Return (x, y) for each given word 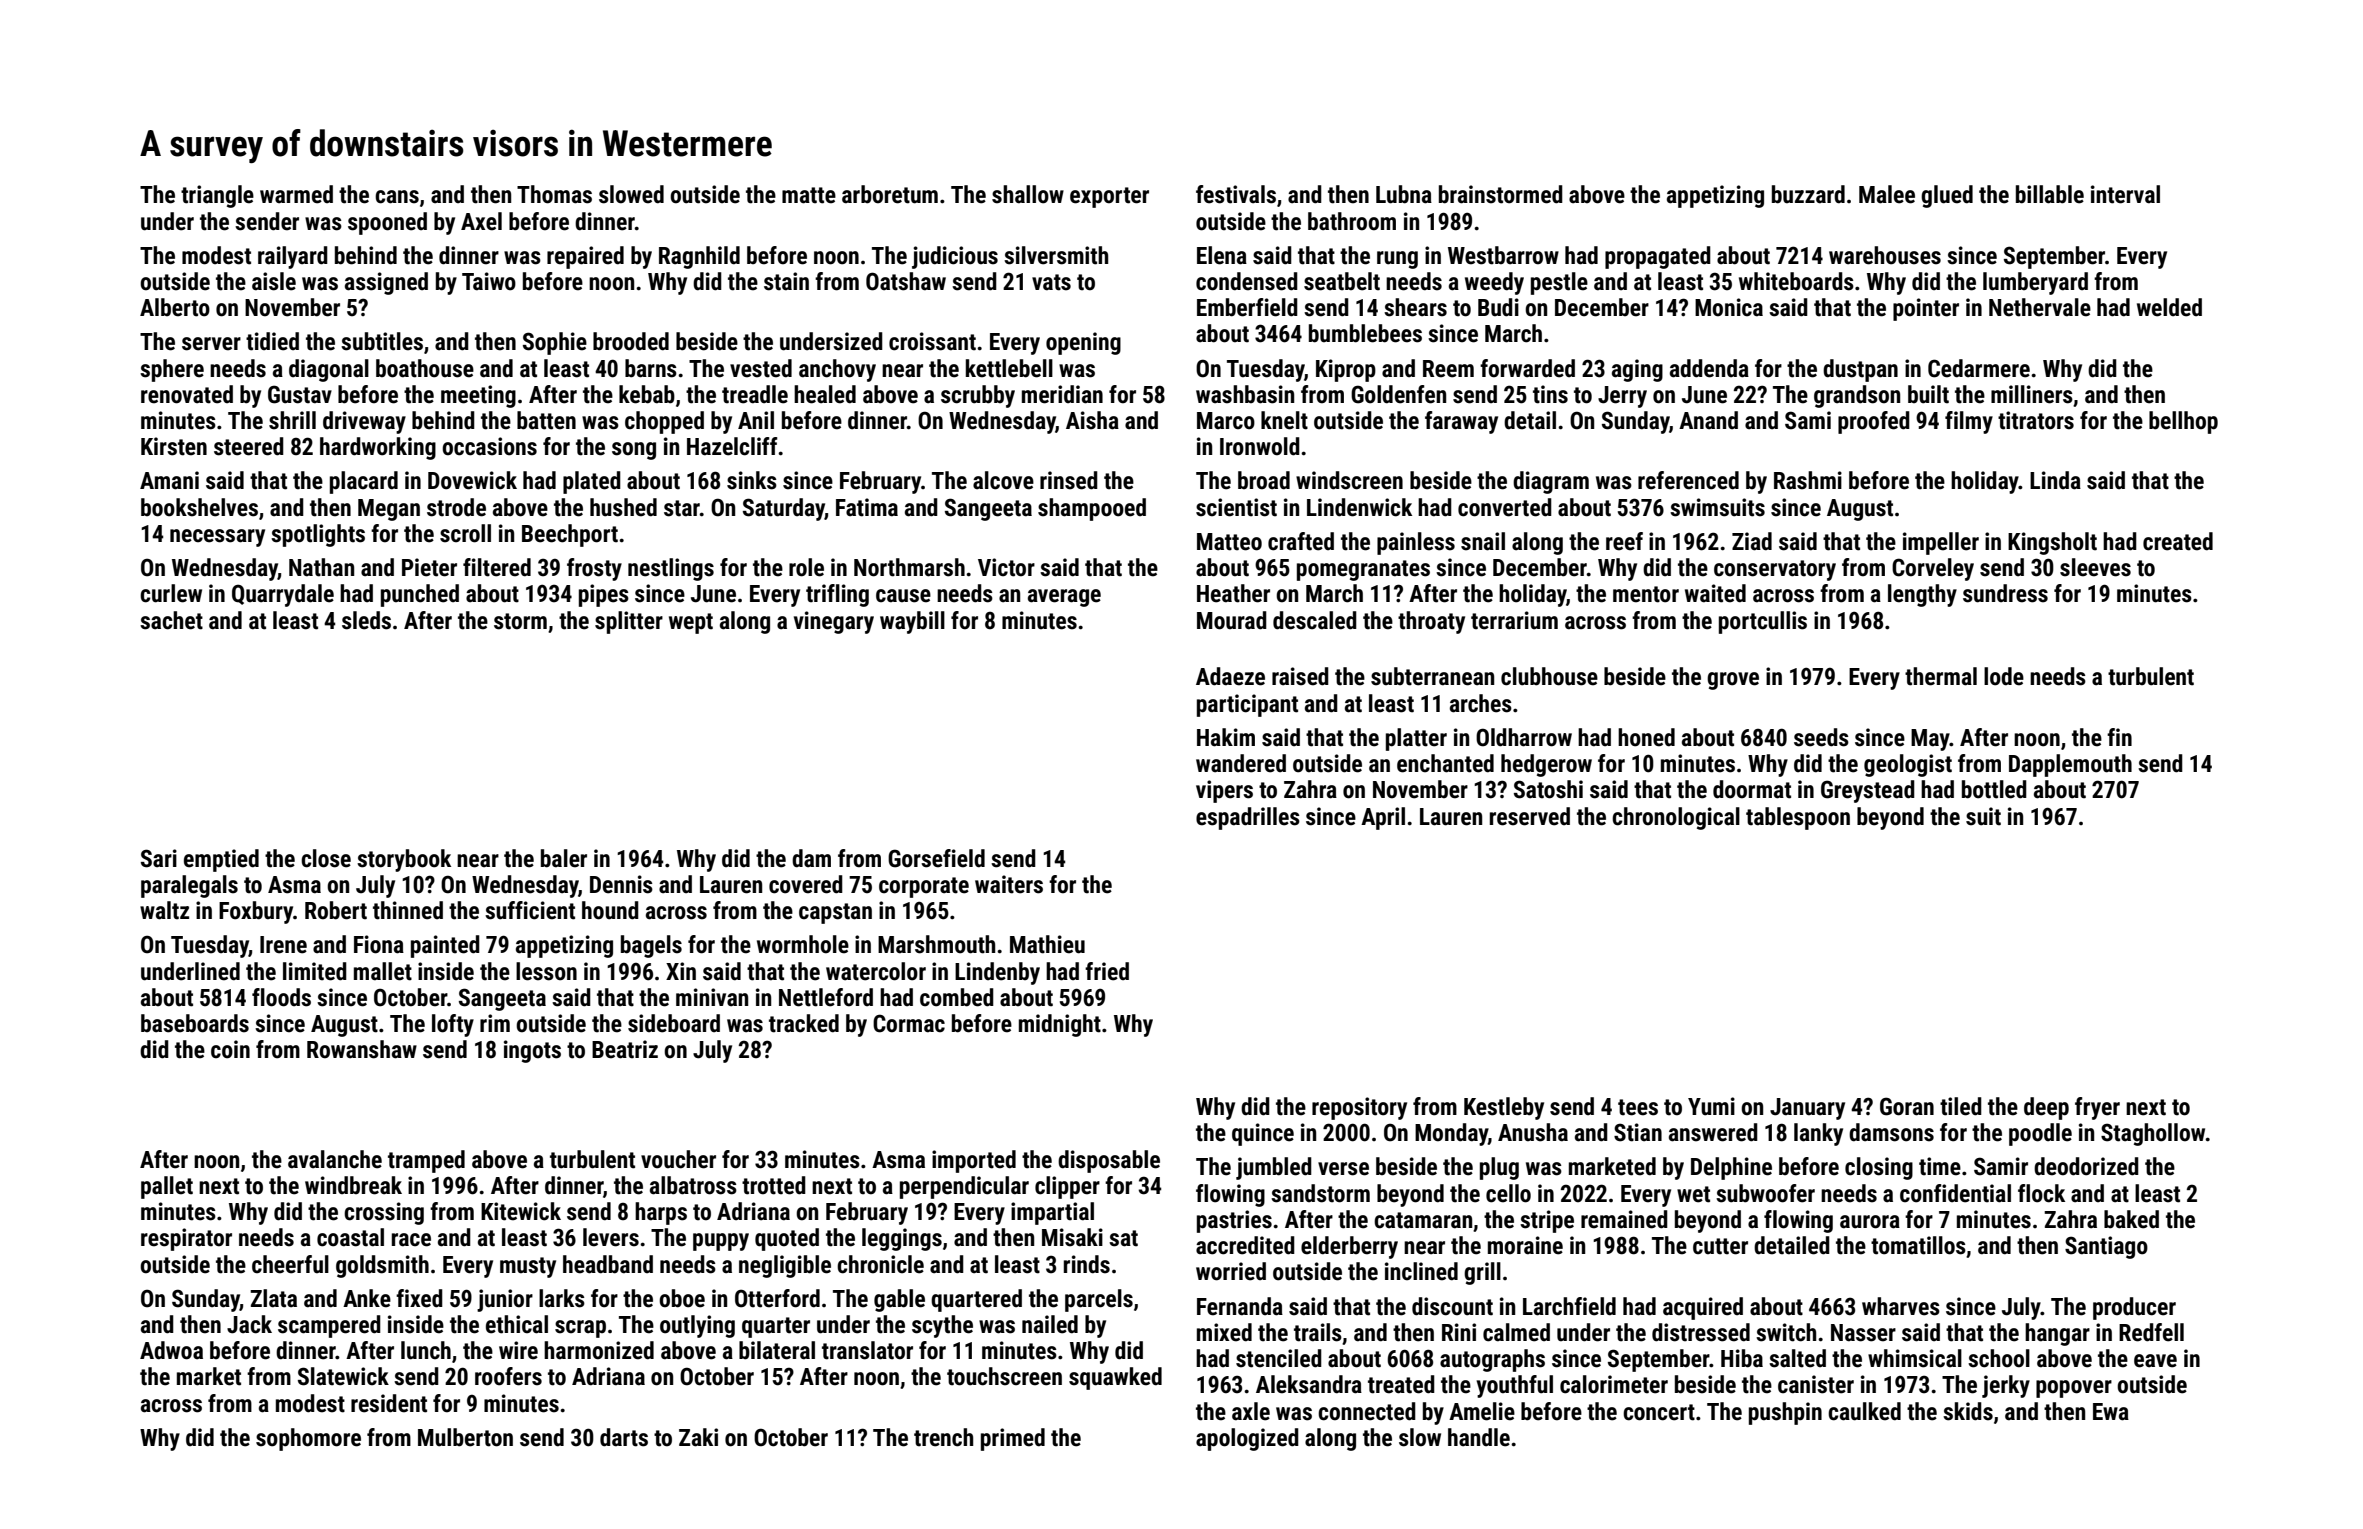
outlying (697, 1326)
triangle (217, 196)
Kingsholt (2052, 543)
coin (230, 1049)
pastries (1234, 1221)
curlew (171, 593)
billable (2050, 194)
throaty (1431, 622)
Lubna (1404, 194)
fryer (2097, 1108)
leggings (902, 1239)
